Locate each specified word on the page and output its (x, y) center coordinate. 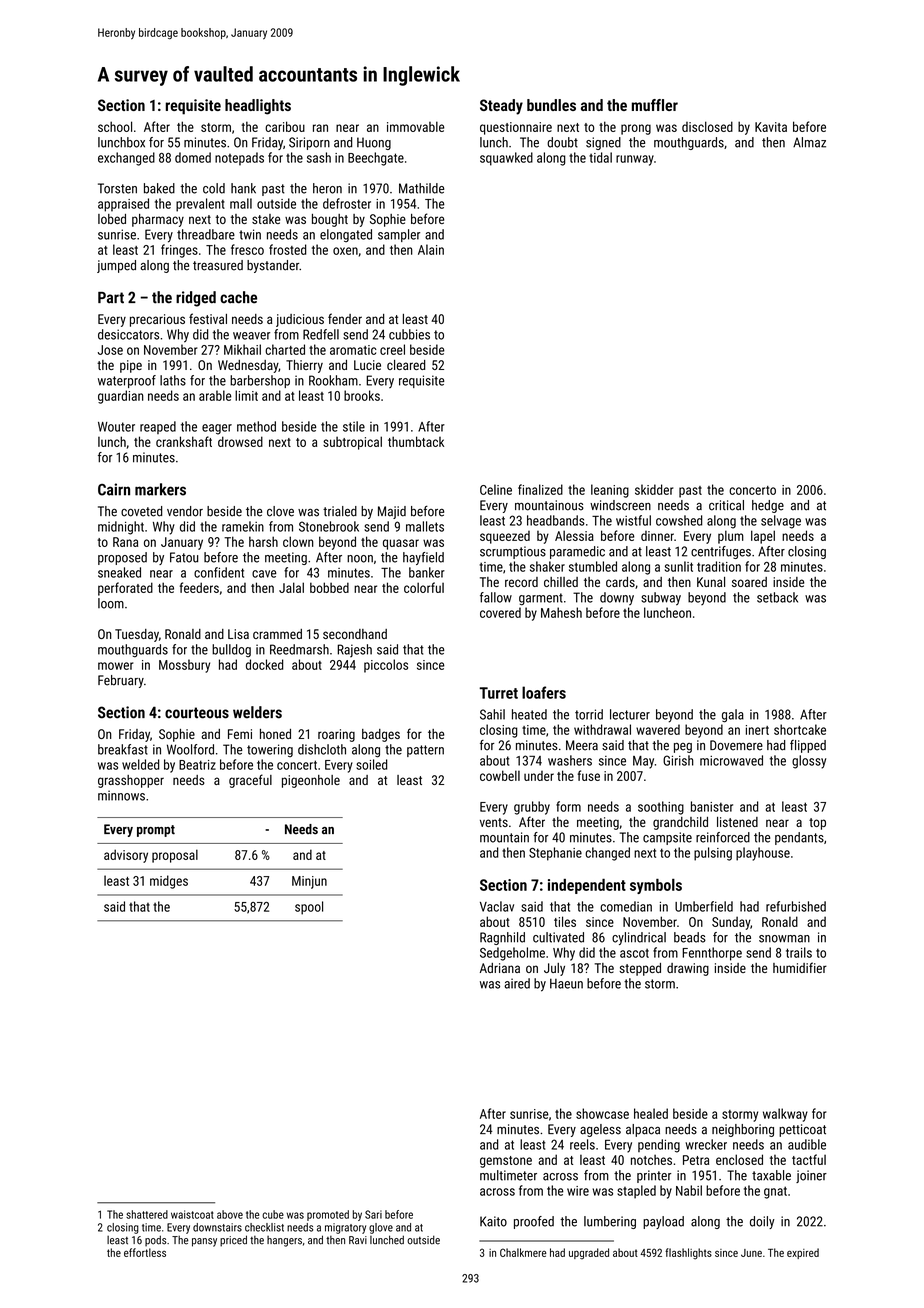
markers (160, 489)
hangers (284, 1241)
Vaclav (497, 906)
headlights (258, 107)
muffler (655, 105)
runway (635, 160)
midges (169, 882)
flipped (808, 746)
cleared (406, 365)
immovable (416, 126)
